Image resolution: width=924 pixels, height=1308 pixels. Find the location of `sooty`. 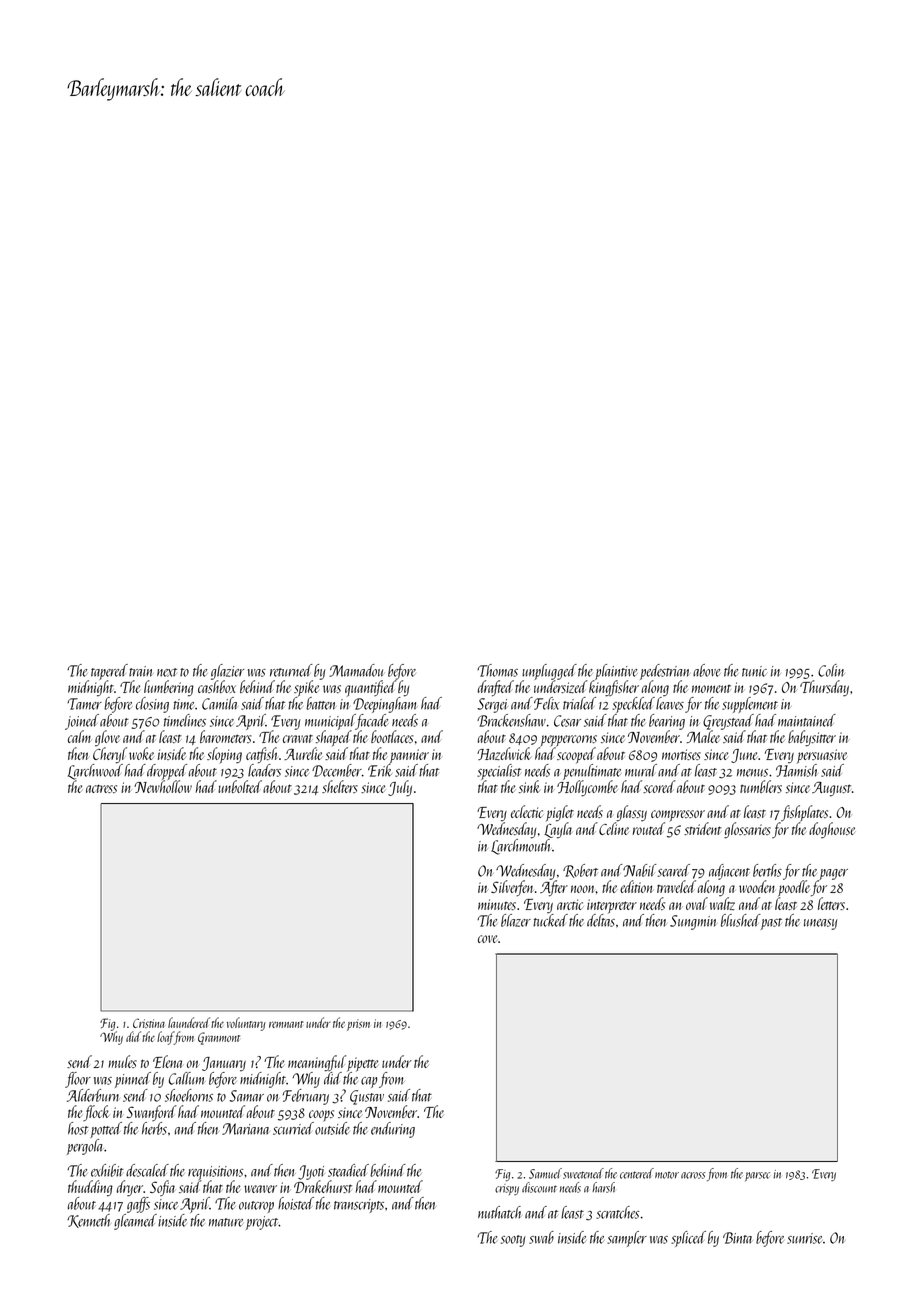

sooty is located at coordinates (513, 1241).
